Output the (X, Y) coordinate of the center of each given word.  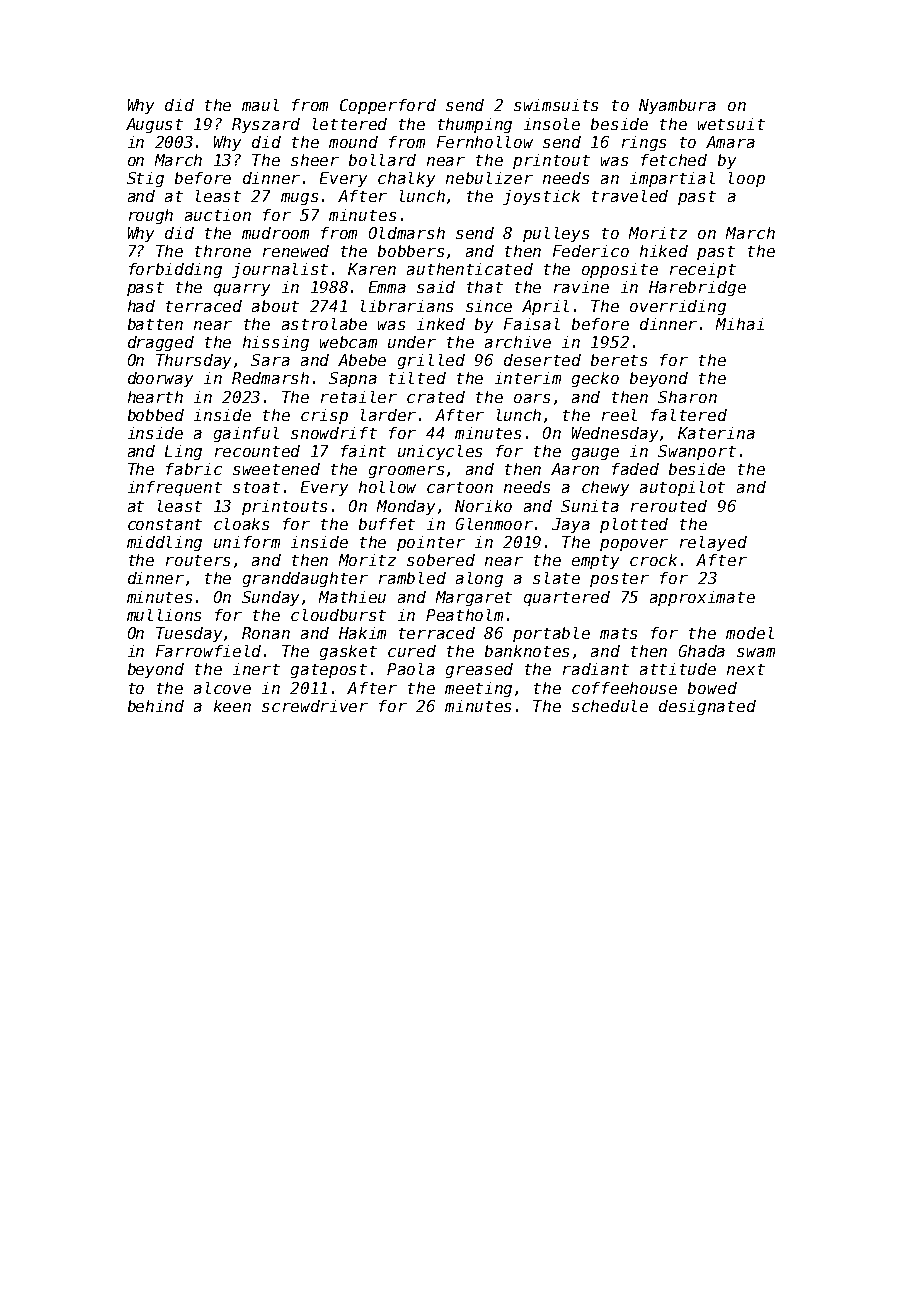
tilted (417, 378)
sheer (315, 160)
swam (756, 652)
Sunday (270, 598)
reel (619, 415)
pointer (431, 543)
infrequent (175, 488)
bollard (382, 160)
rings (644, 143)
